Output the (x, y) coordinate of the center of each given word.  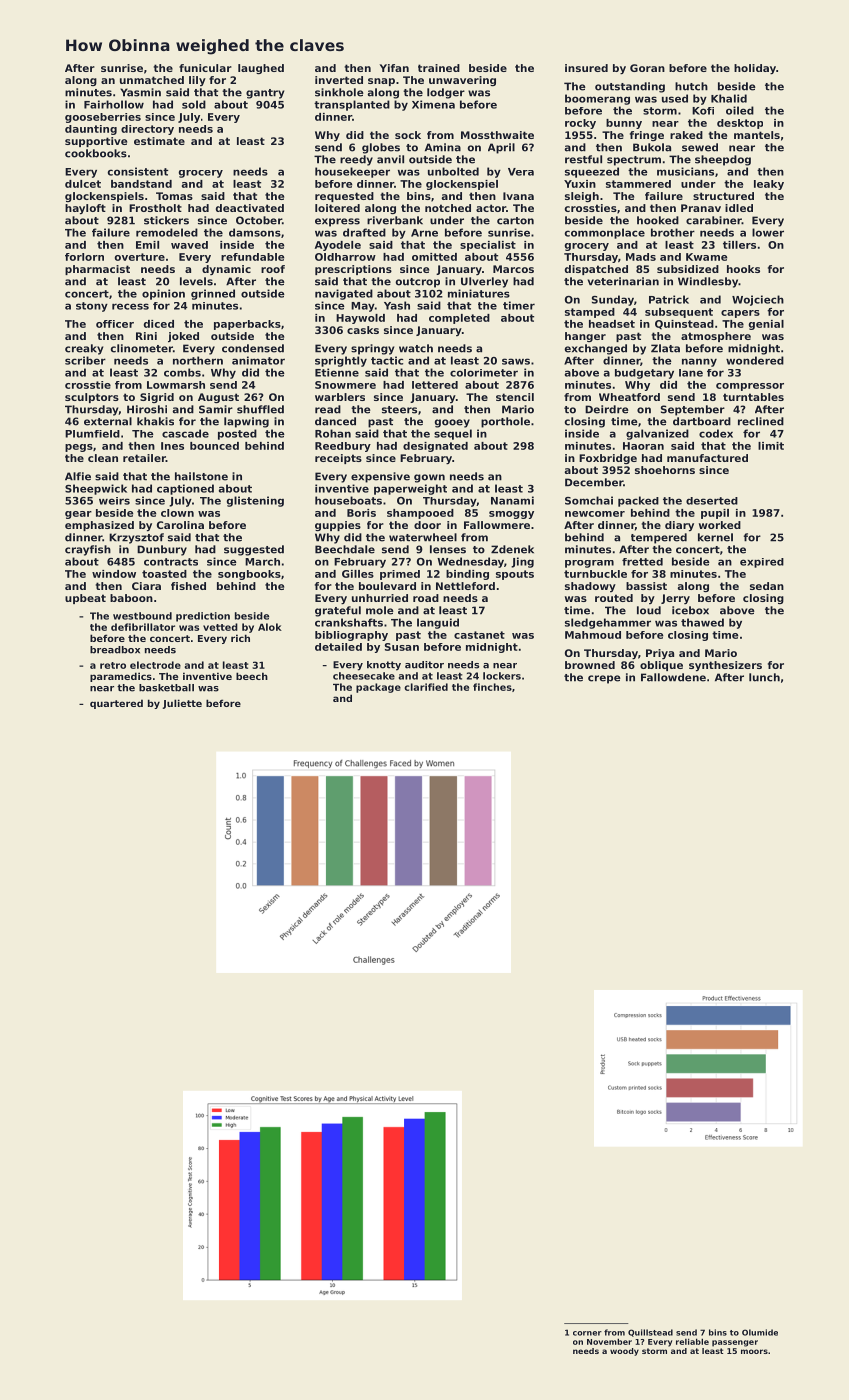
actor (491, 208)
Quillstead (650, 1333)
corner (587, 1333)
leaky (769, 185)
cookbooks (96, 153)
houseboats (348, 500)
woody (624, 1352)
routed (614, 598)
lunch (764, 677)
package (378, 688)
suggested (254, 550)
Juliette (182, 704)
